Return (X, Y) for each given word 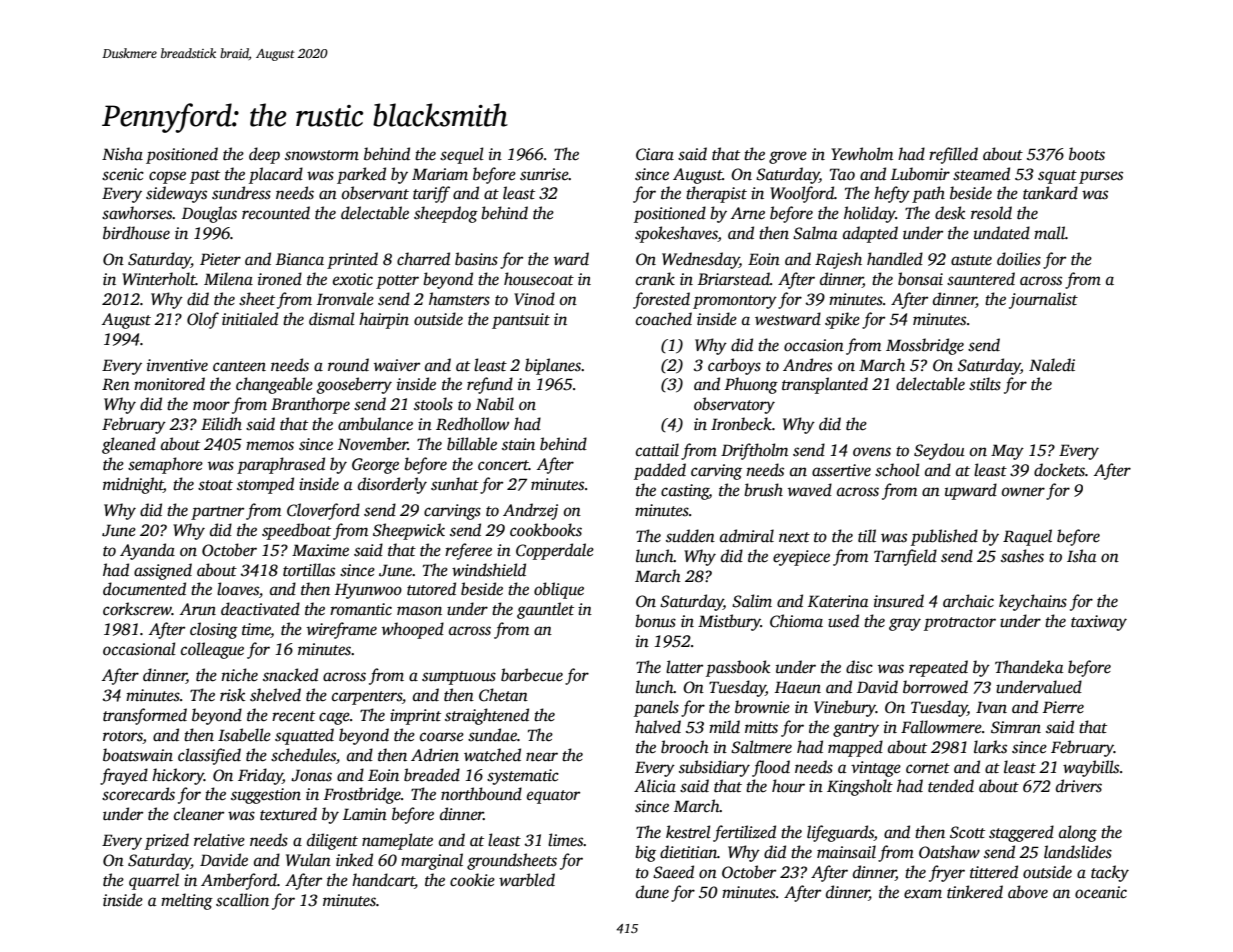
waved (810, 490)
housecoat (539, 279)
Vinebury (845, 708)
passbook (738, 668)
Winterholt (159, 279)
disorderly (392, 485)
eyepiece (801, 558)
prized (167, 841)
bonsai (920, 279)
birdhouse (136, 233)
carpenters (367, 698)
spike (842, 320)
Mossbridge (925, 346)
